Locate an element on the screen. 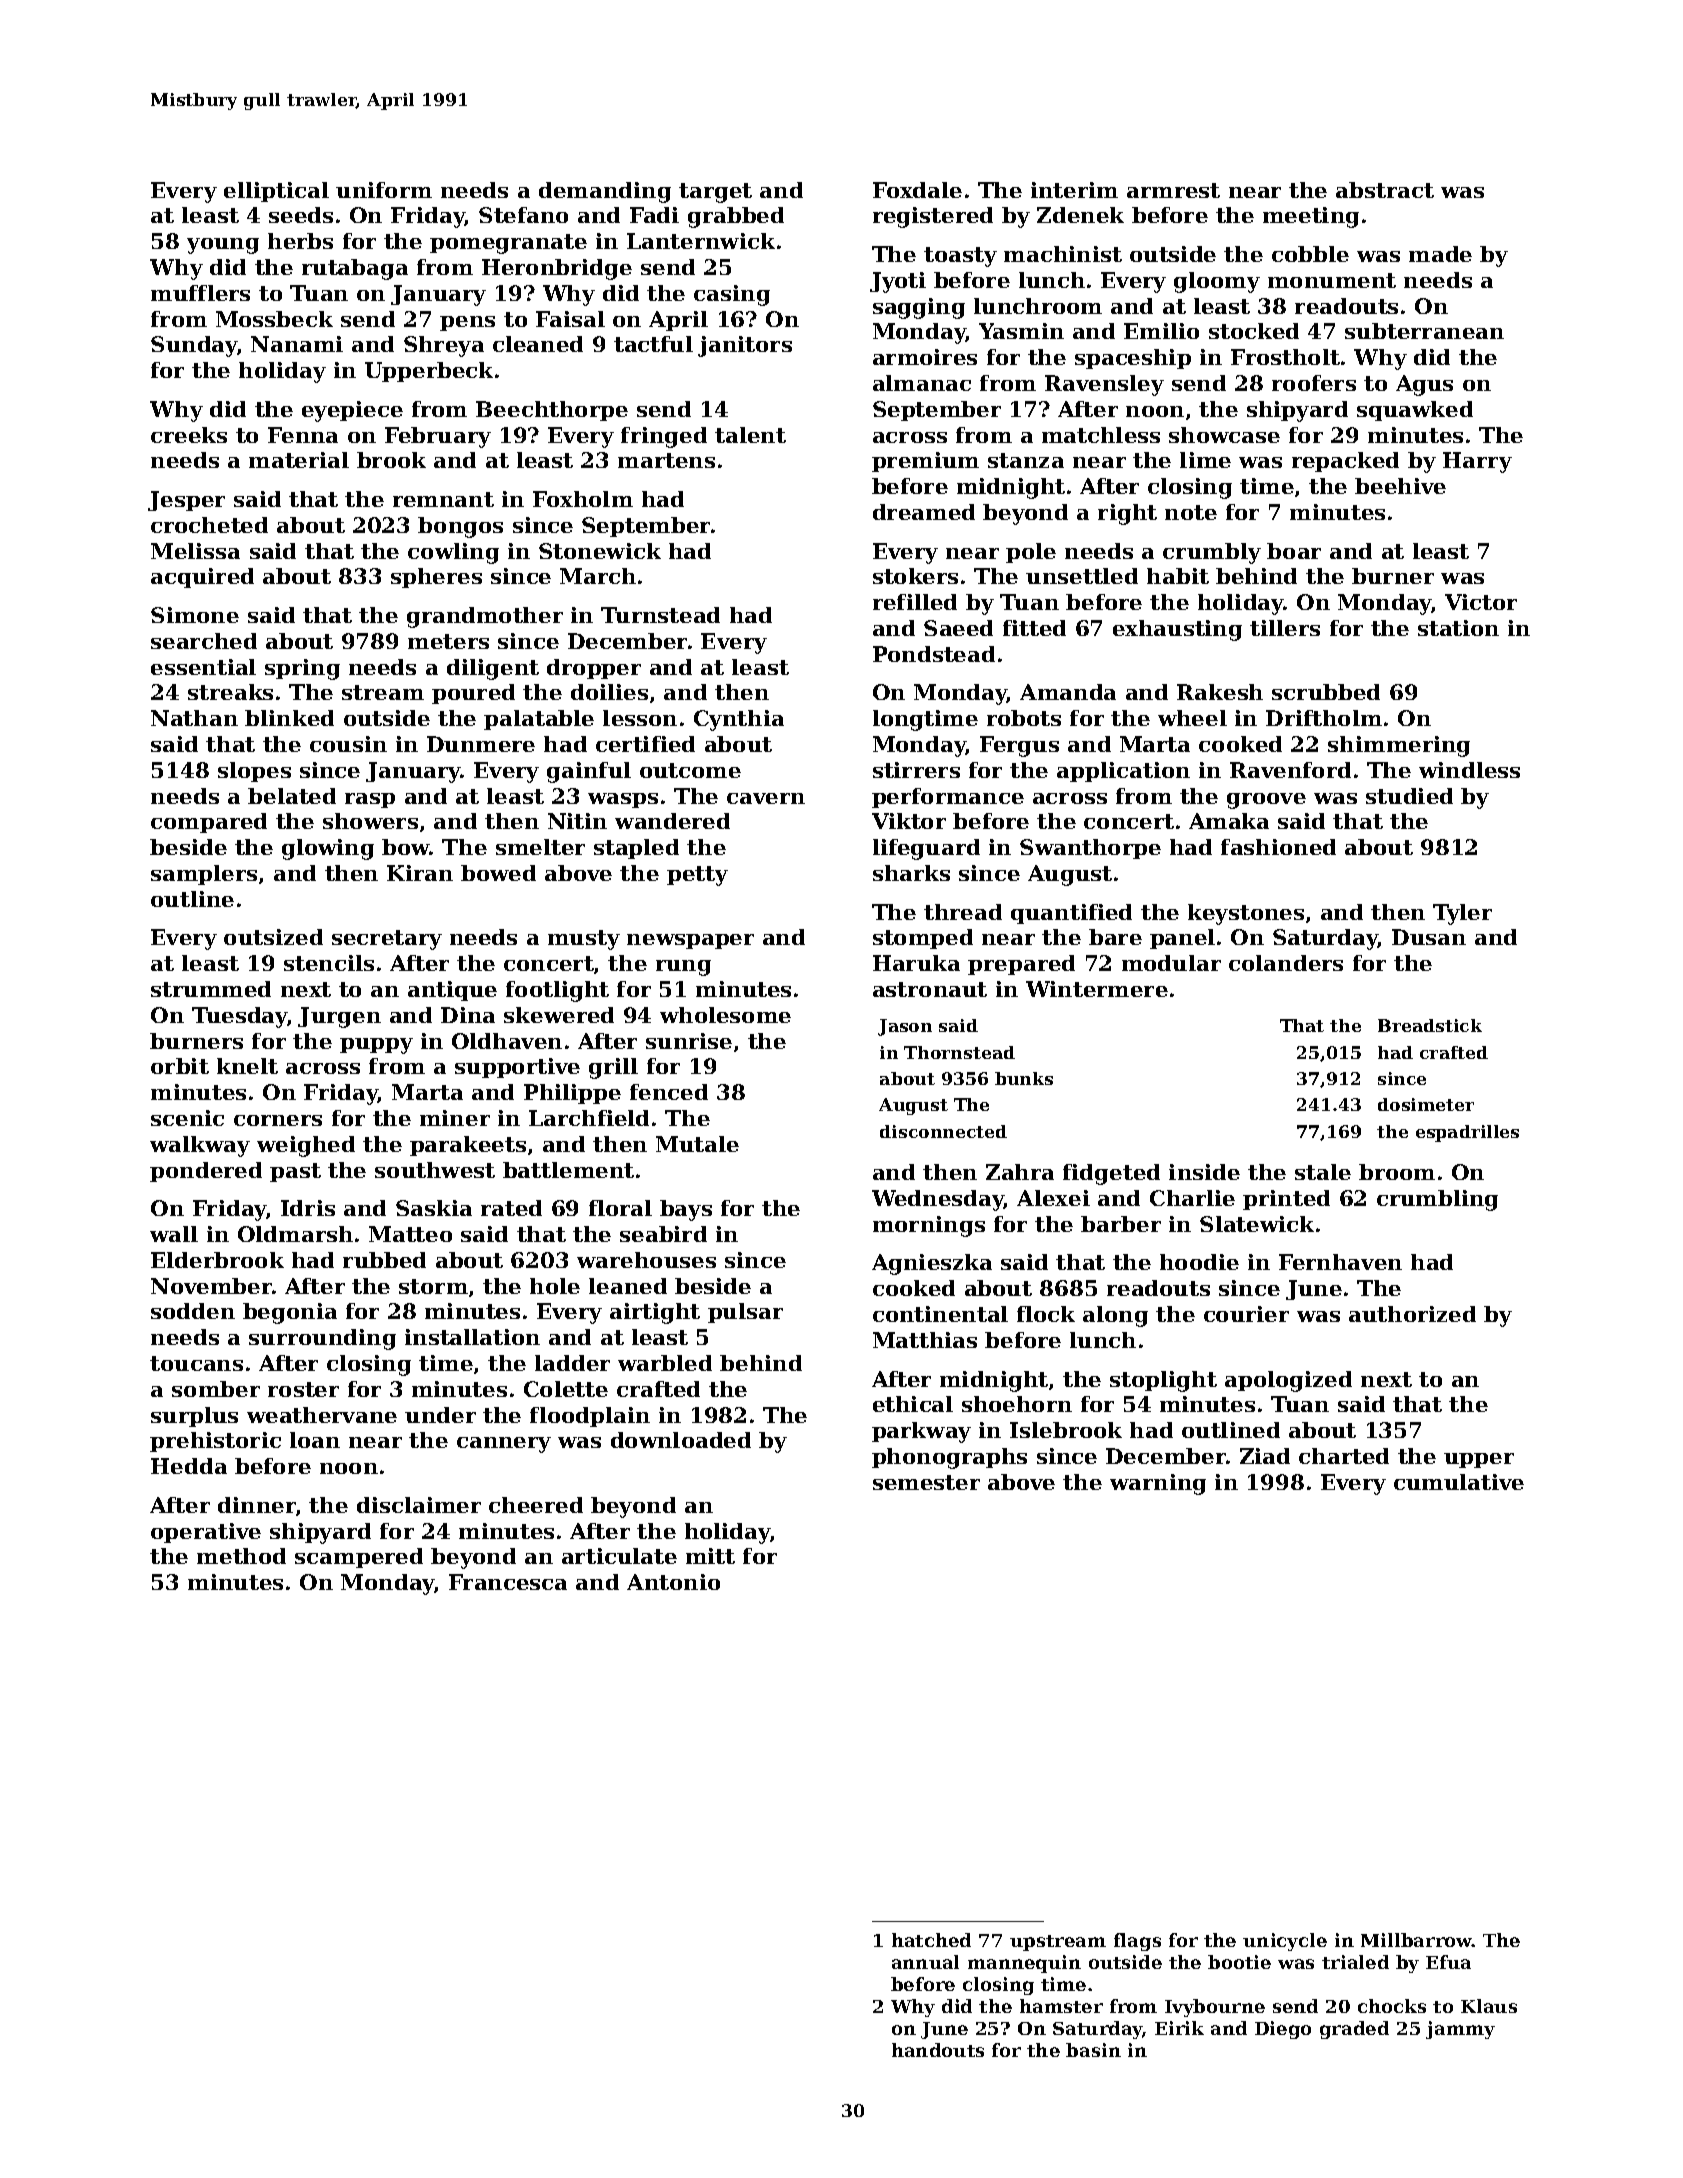  mufflers is located at coordinates (200, 293).
